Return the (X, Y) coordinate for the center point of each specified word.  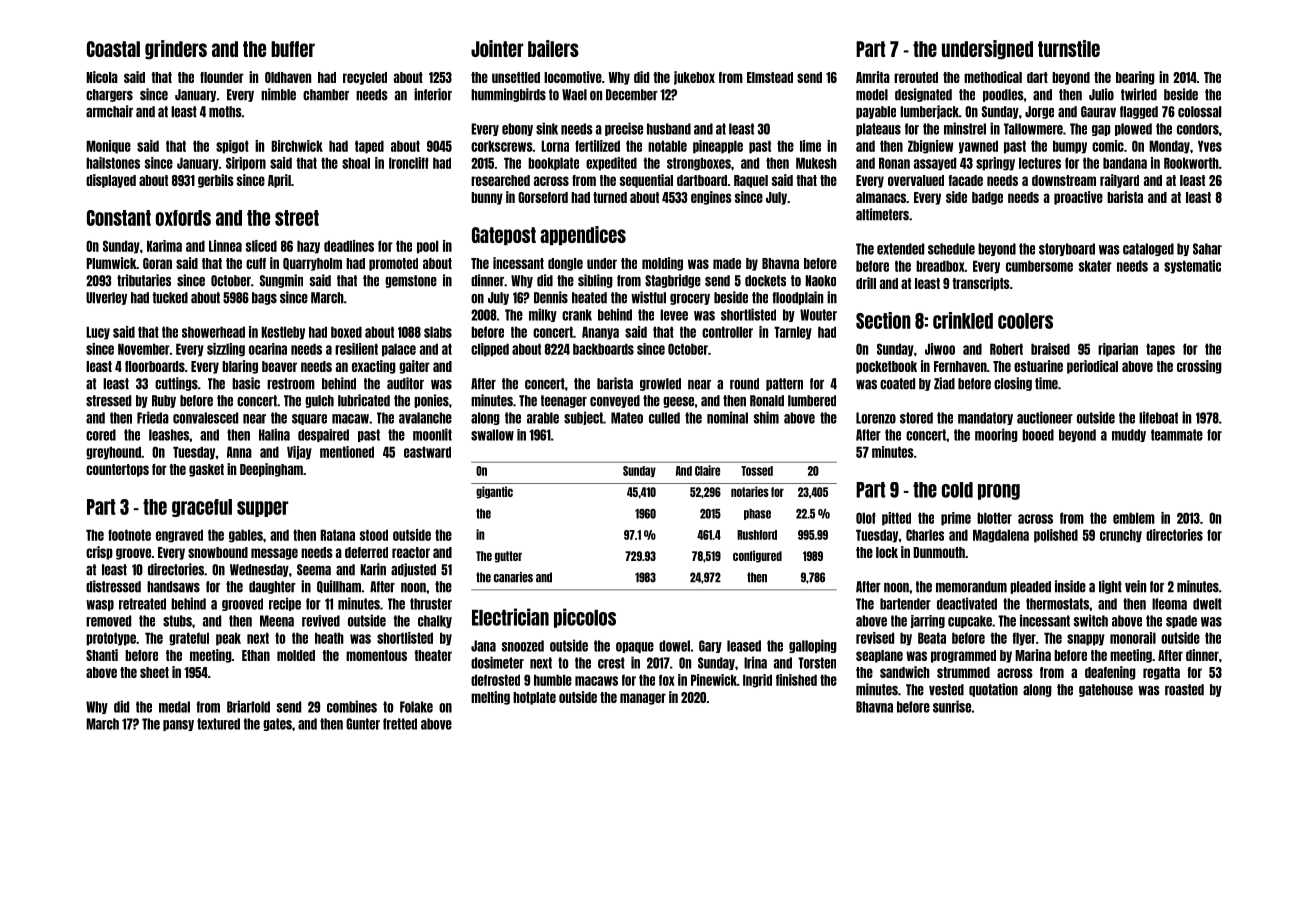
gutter (508, 557)
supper (262, 509)
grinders (176, 50)
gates (277, 724)
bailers (553, 48)
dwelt (1207, 604)
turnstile (1069, 48)
